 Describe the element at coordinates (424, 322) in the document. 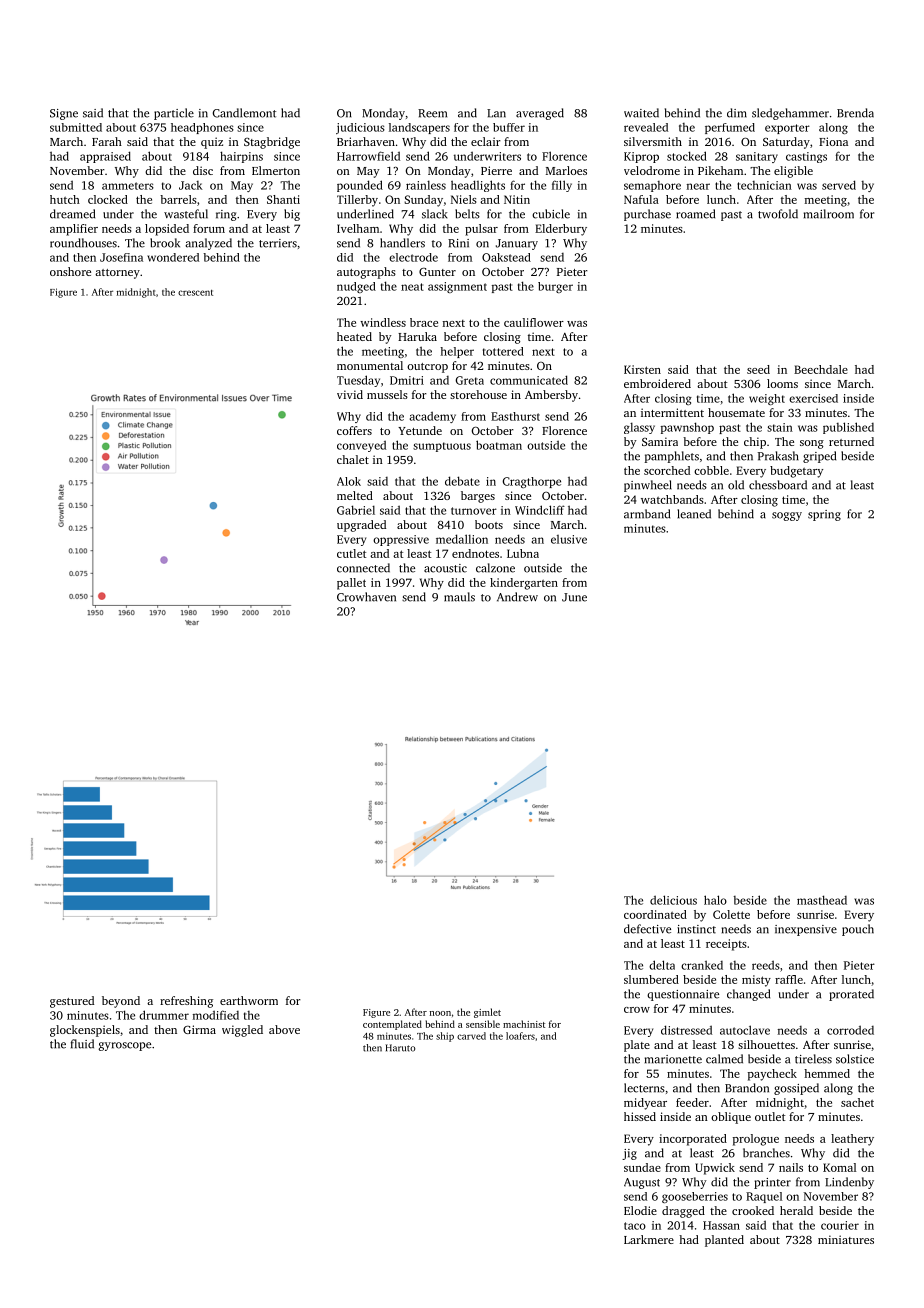

I see `brace` at that location.
